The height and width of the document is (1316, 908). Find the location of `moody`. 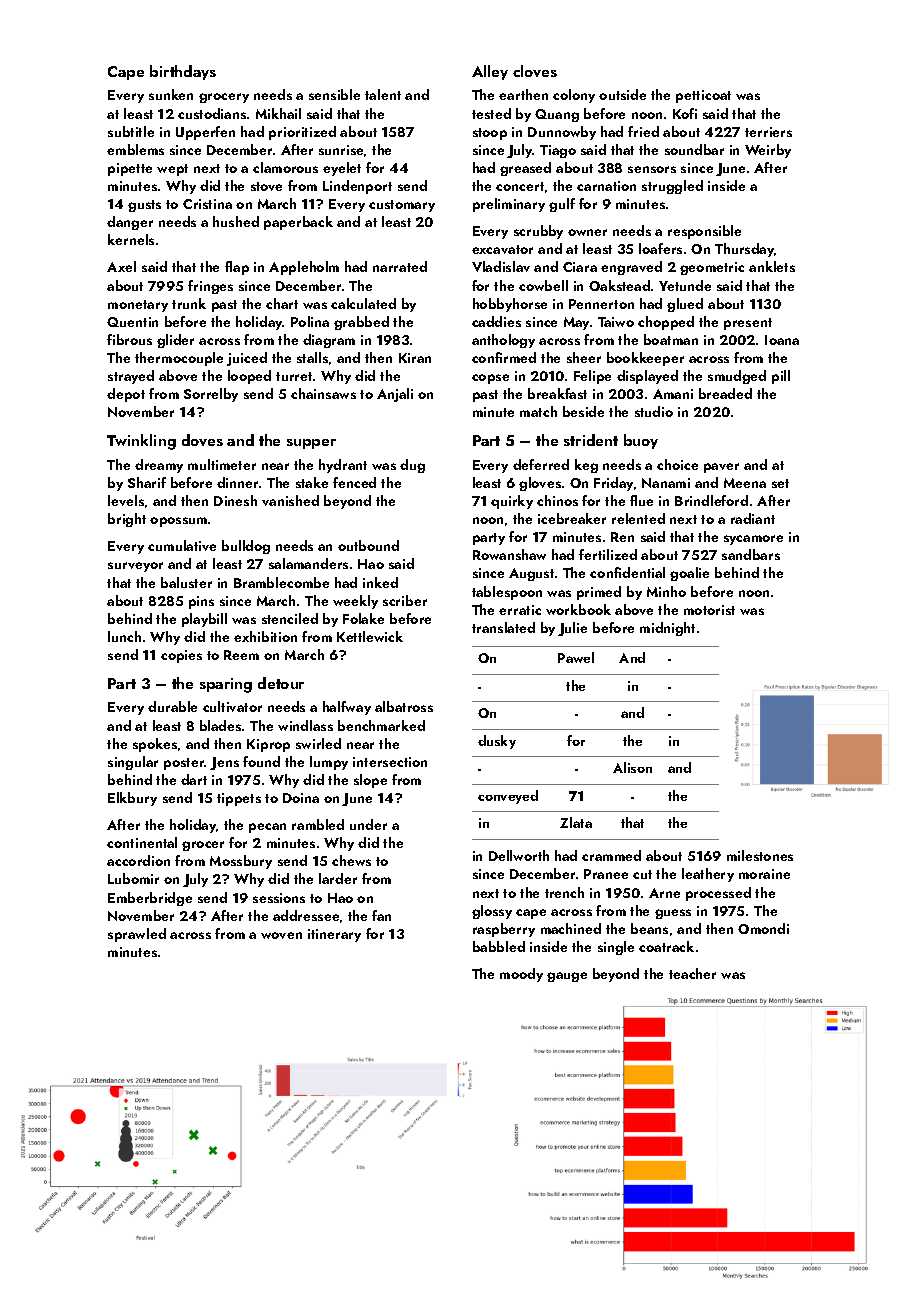

moody is located at coordinates (521, 975).
